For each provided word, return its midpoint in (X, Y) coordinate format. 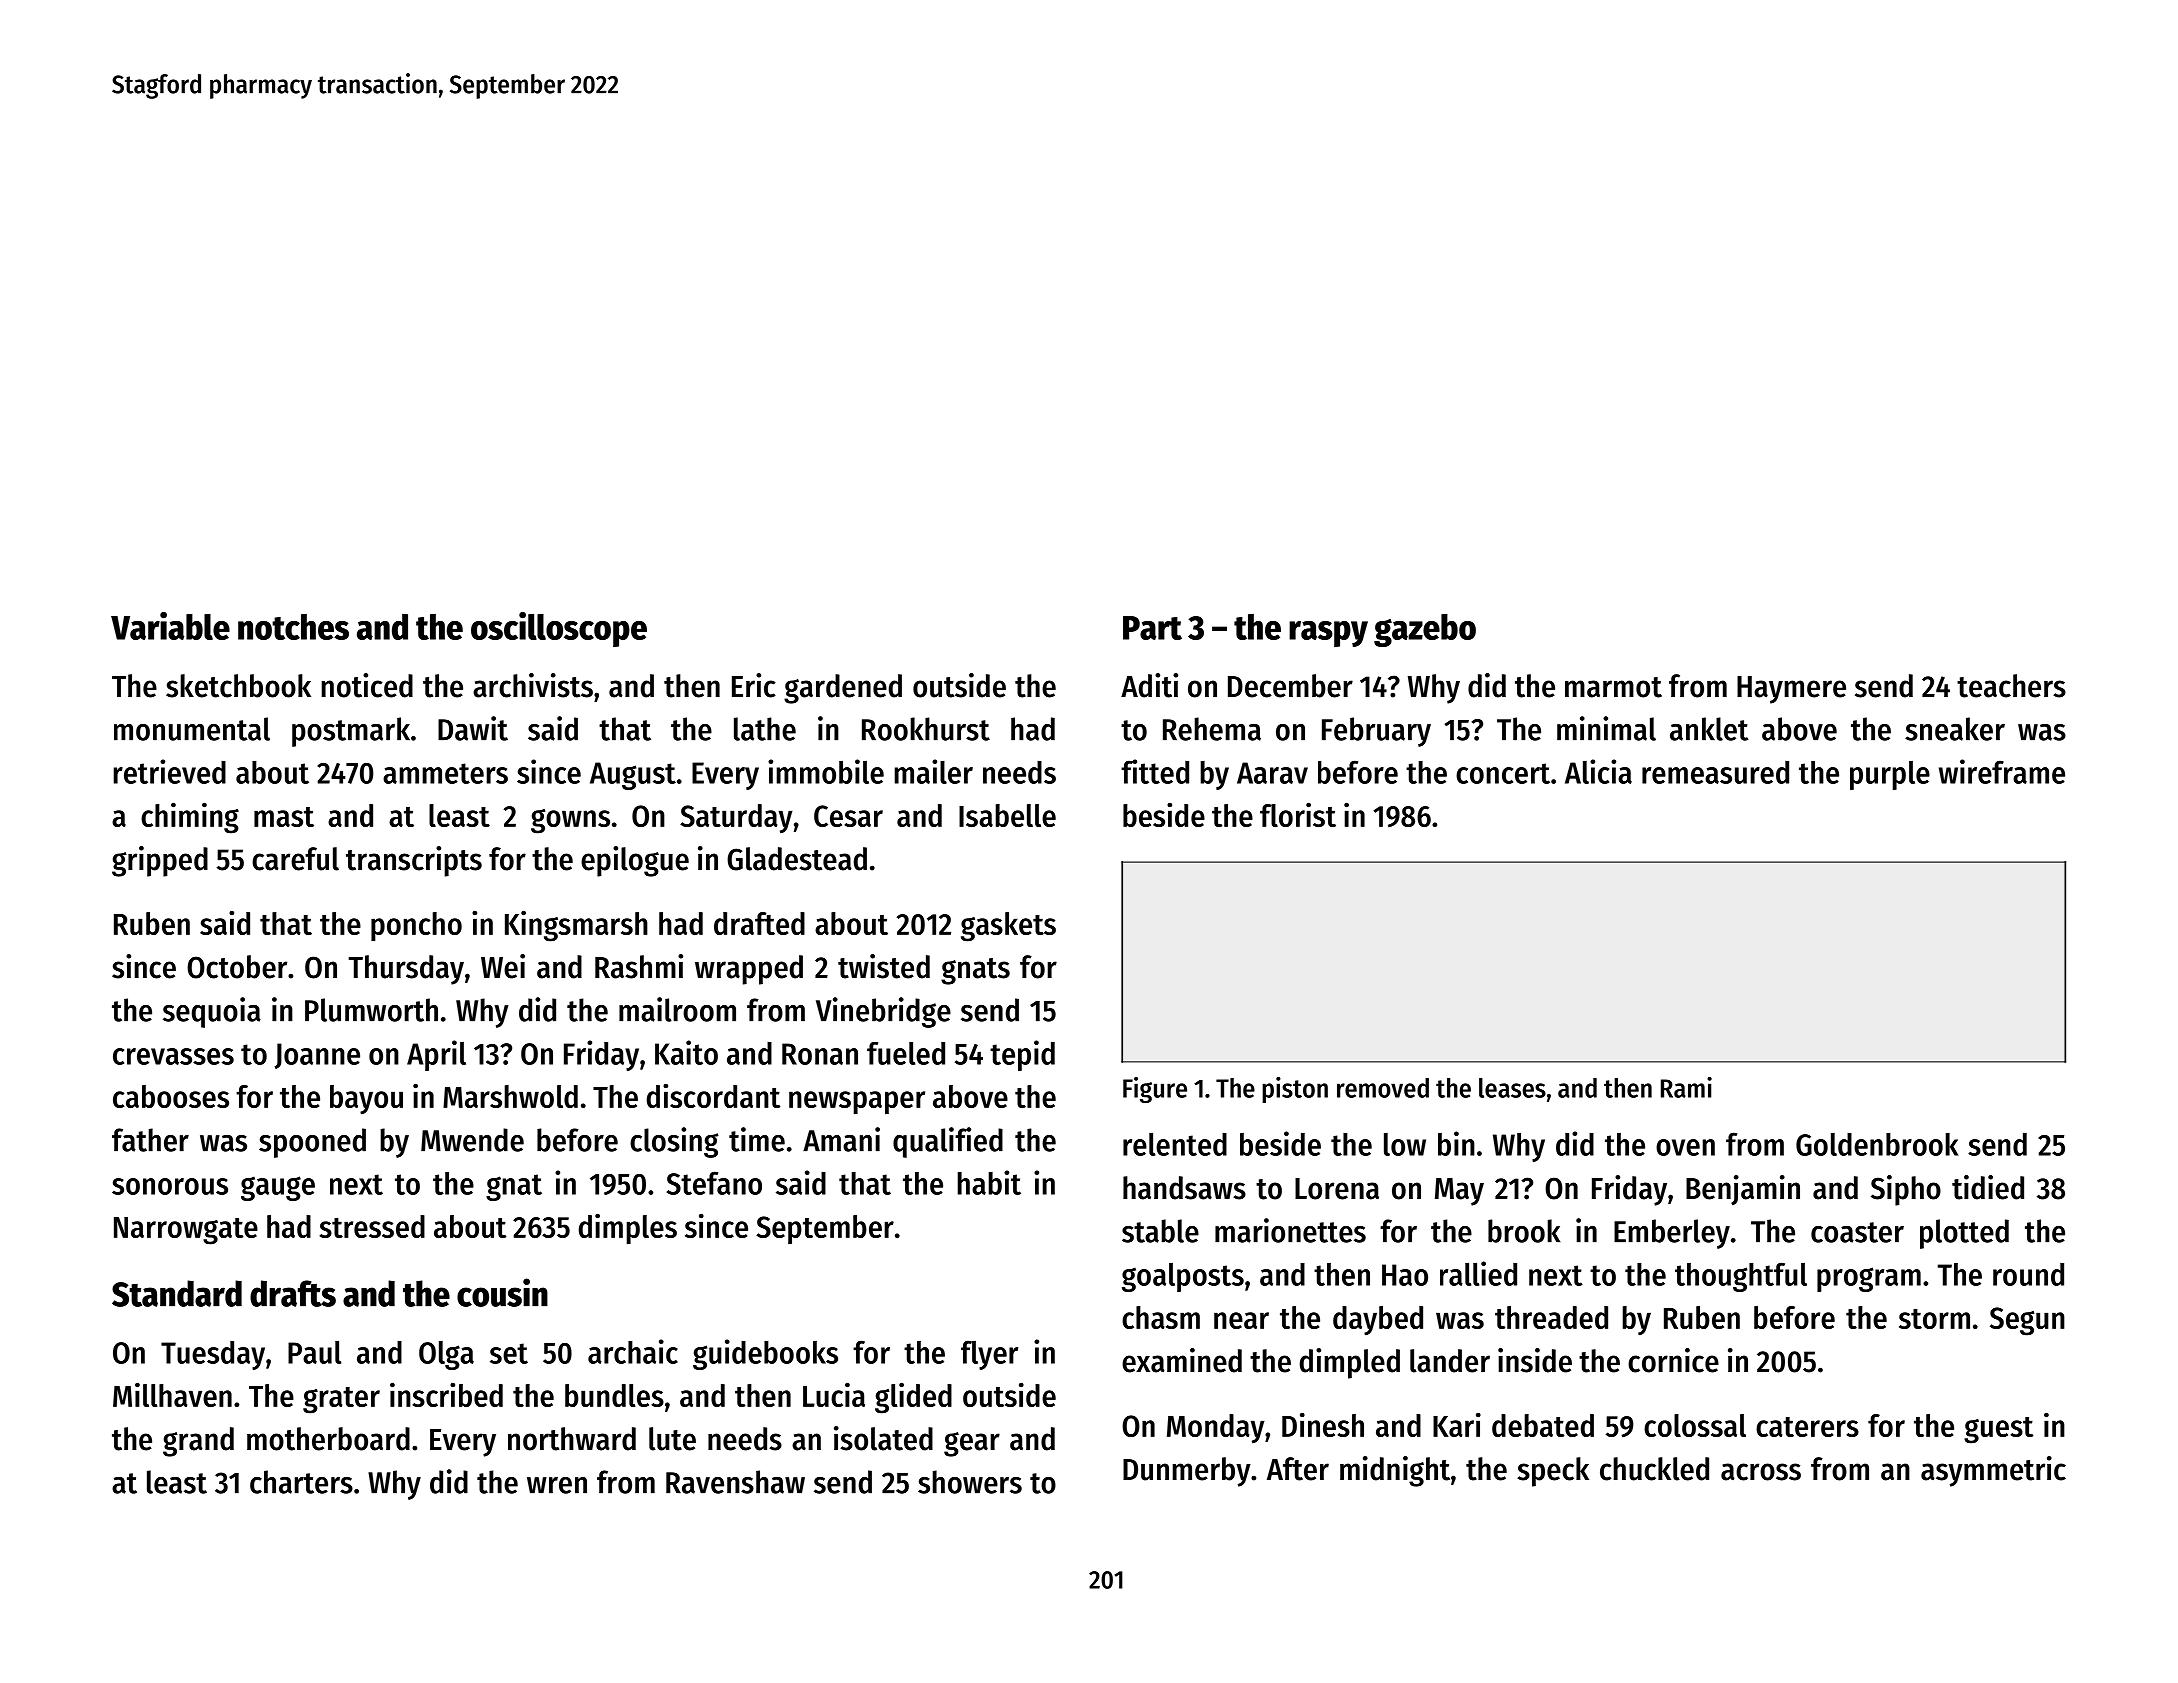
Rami (1686, 1087)
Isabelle (1007, 815)
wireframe (2002, 771)
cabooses (171, 1096)
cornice (1673, 1360)
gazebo (1425, 630)
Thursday (406, 970)
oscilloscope (559, 629)
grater (341, 1400)
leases (1512, 1088)
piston (1295, 1090)
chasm (1161, 1317)
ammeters (445, 773)
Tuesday (213, 1355)
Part (1152, 628)
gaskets (1008, 927)
